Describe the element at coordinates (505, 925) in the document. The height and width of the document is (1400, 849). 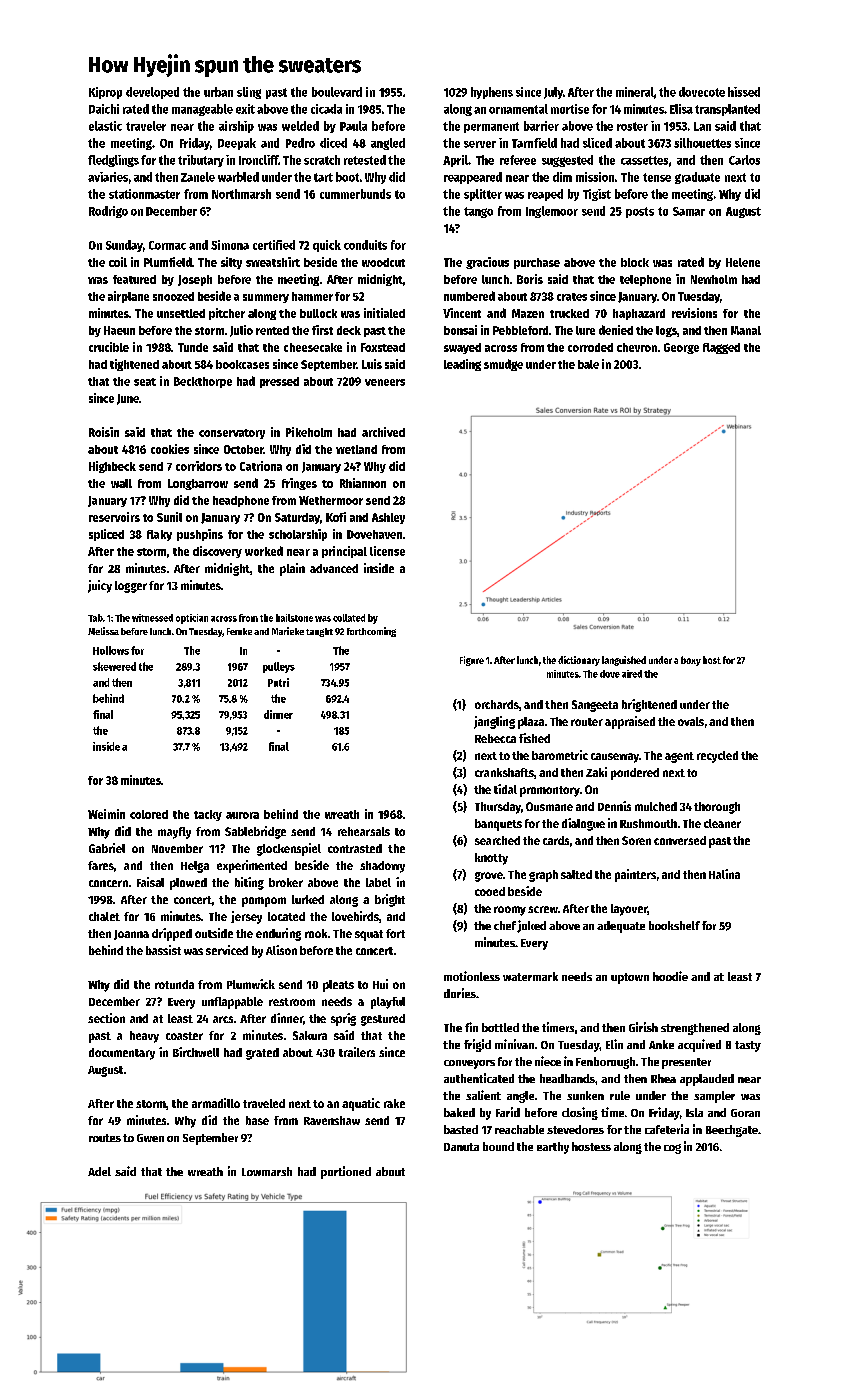
I see `chef` at that location.
